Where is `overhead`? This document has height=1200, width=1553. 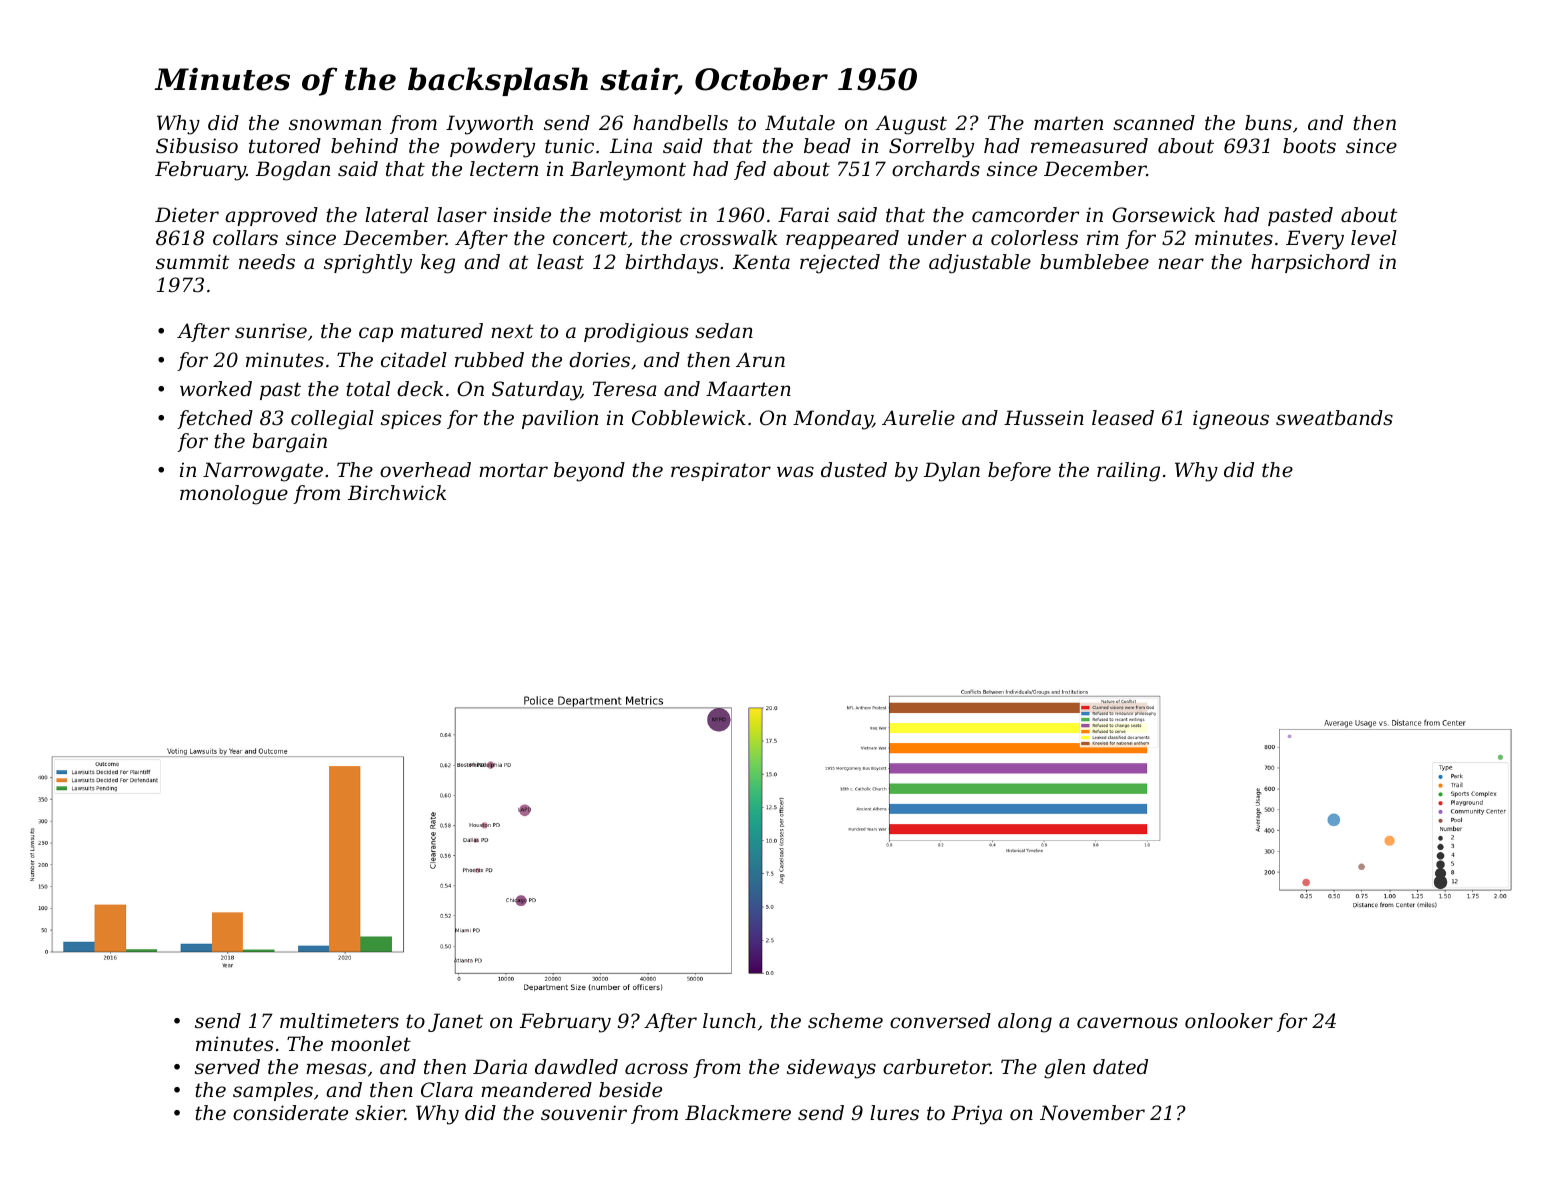 overhead is located at coordinates (425, 470).
